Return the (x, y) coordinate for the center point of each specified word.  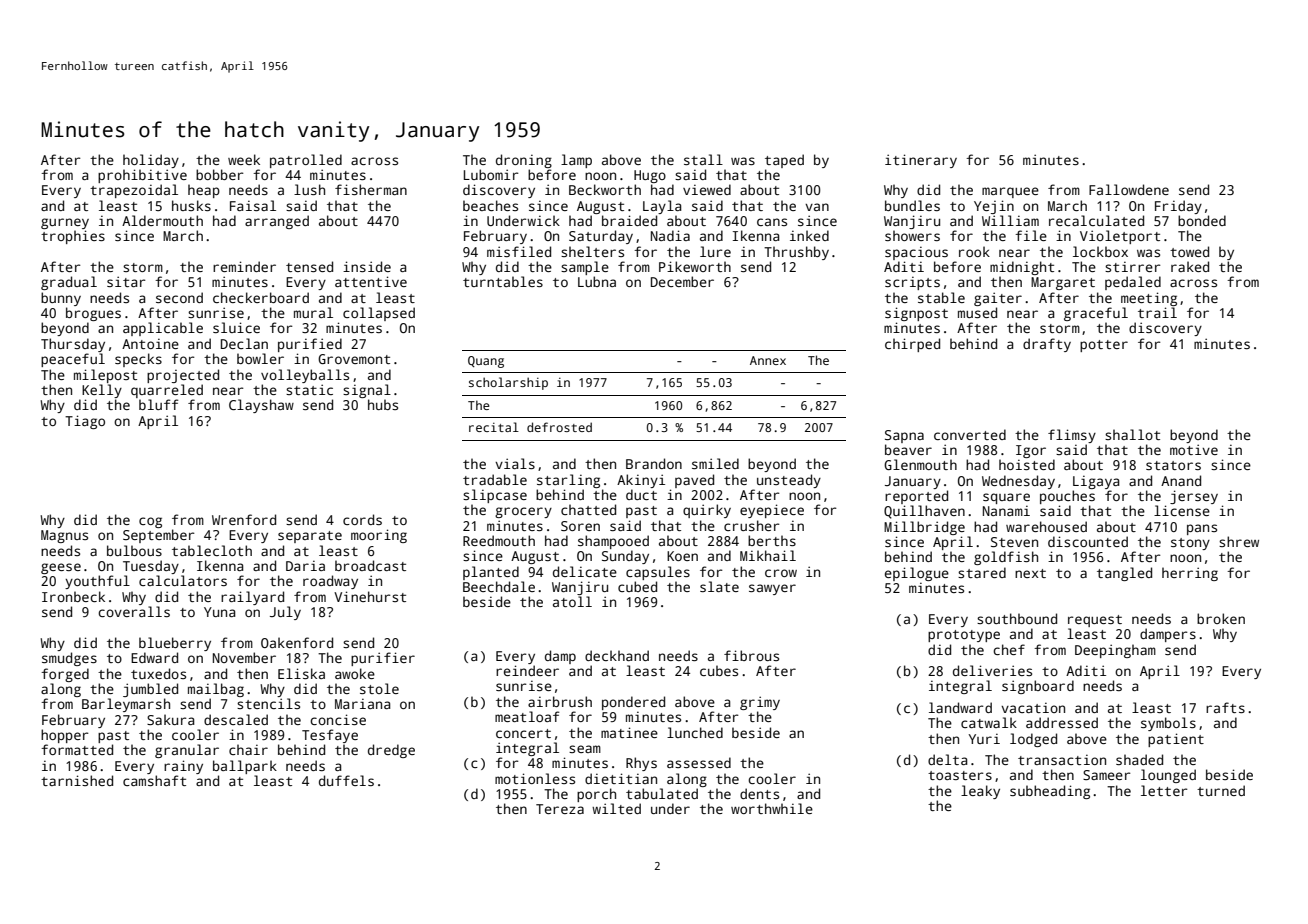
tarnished (77, 780)
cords (362, 519)
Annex (768, 360)
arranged (277, 222)
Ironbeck (73, 596)
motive (1194, 449)
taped (784, 161)
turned (1221, 790)
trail (1157, 312)
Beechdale (499, 586)
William (1010, 220)
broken (1221, 618)
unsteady (789, 481)
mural (313, 312)
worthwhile (772, 808)
